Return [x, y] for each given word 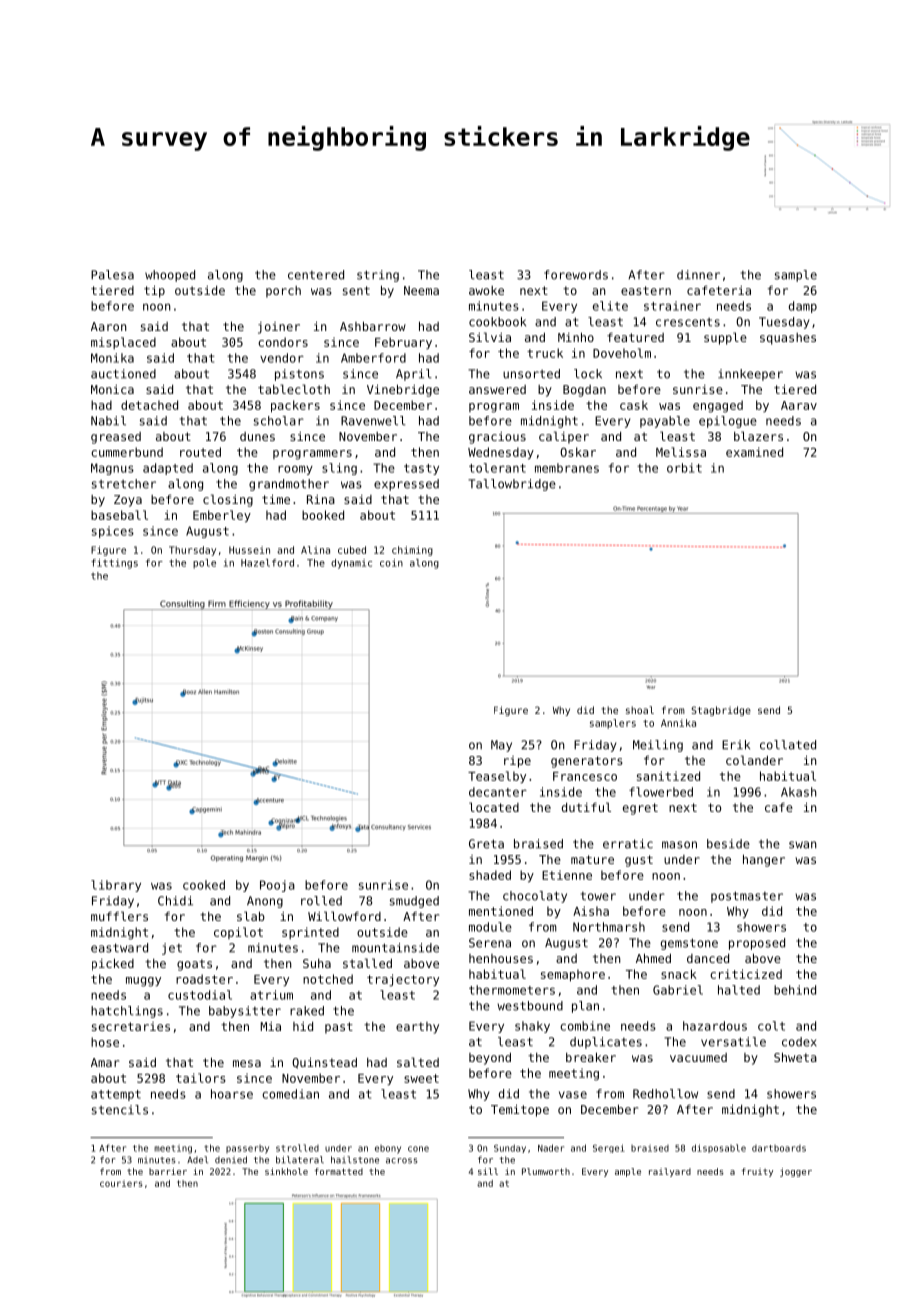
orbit [684, 468]
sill [488, 1171]
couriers [121, 1183]
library [116, 886]
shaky [532, 1027]
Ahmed [653, 958]
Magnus [112, 469]
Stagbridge [721, 711]
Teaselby [497, 777]
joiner [279, 328]
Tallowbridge [512, 485]
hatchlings [127, 1012]
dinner [698, 275]
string [378, 276]
